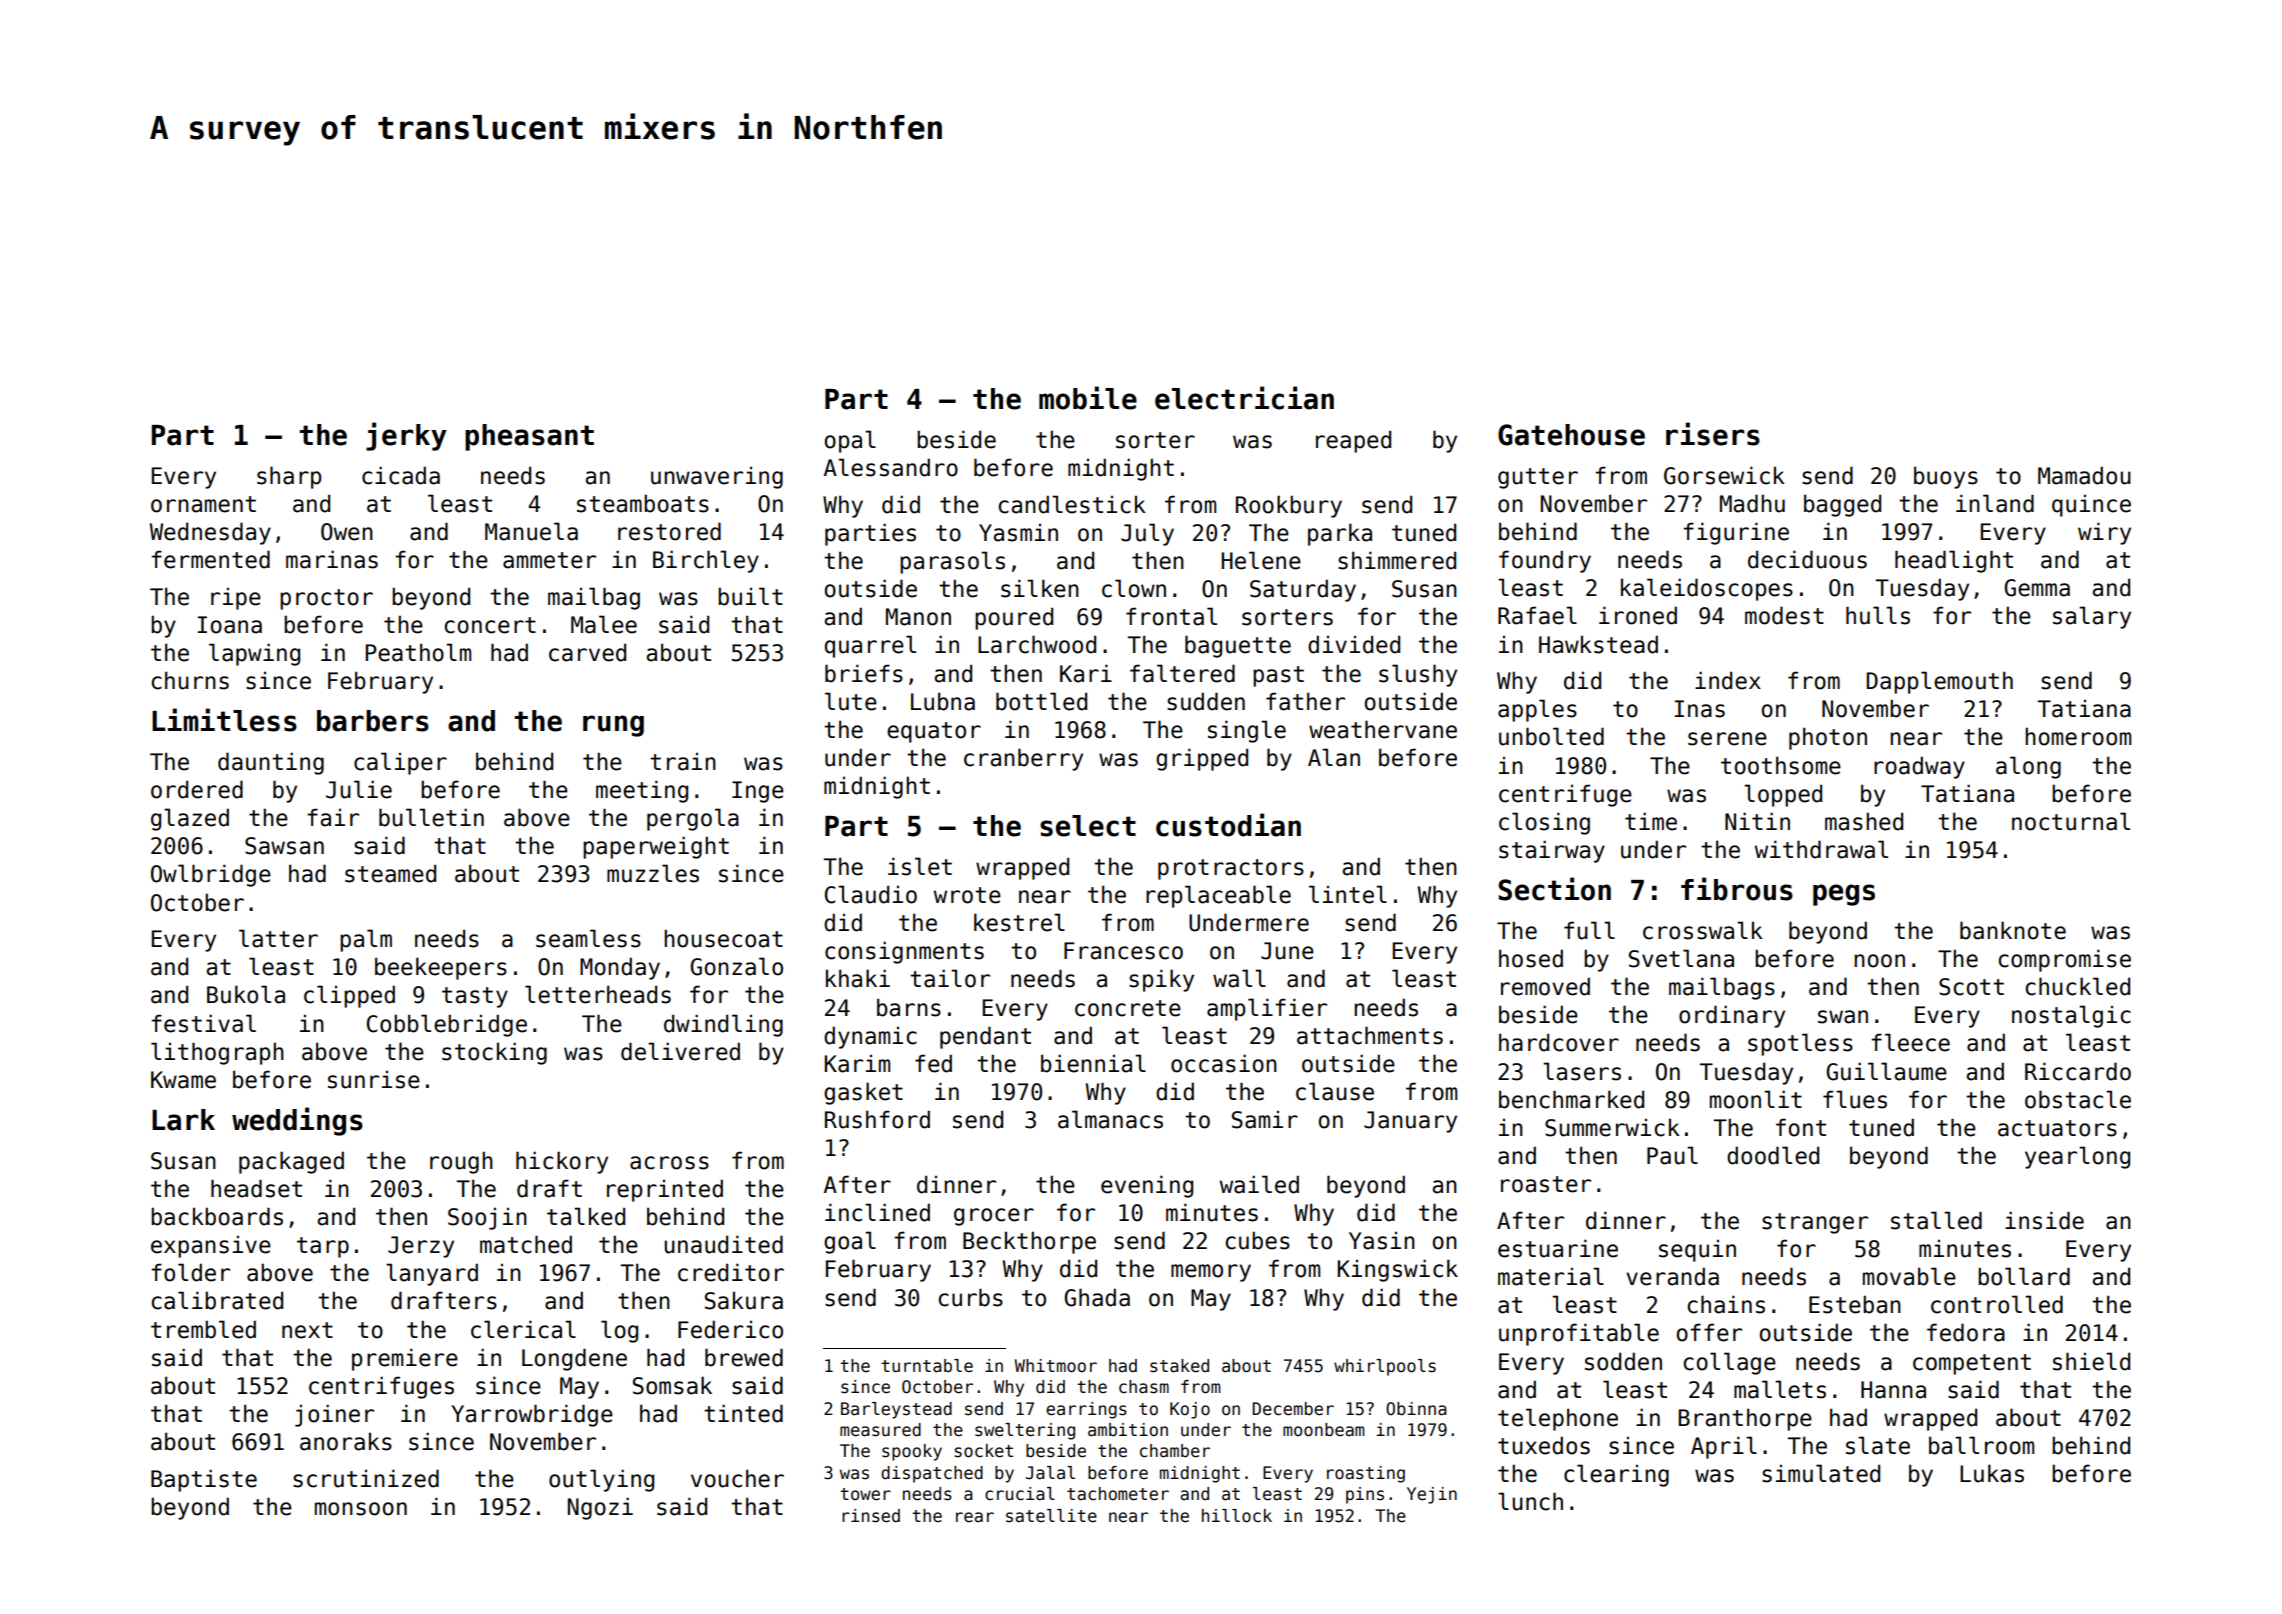  I want to click on Kingswick, so click(1397, 1270).
